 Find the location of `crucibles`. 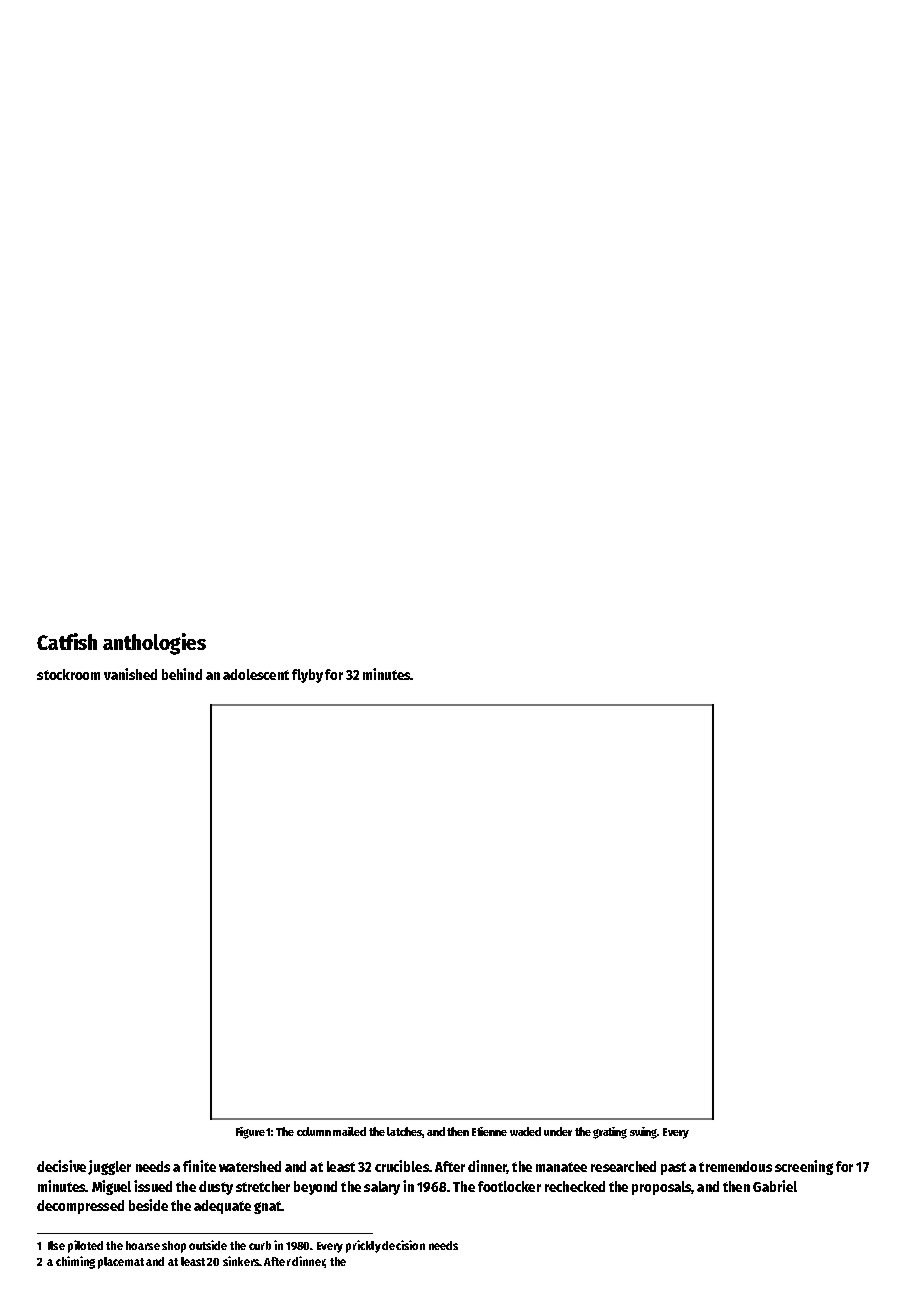

crucibles is located at coordinates (402, 1166).
